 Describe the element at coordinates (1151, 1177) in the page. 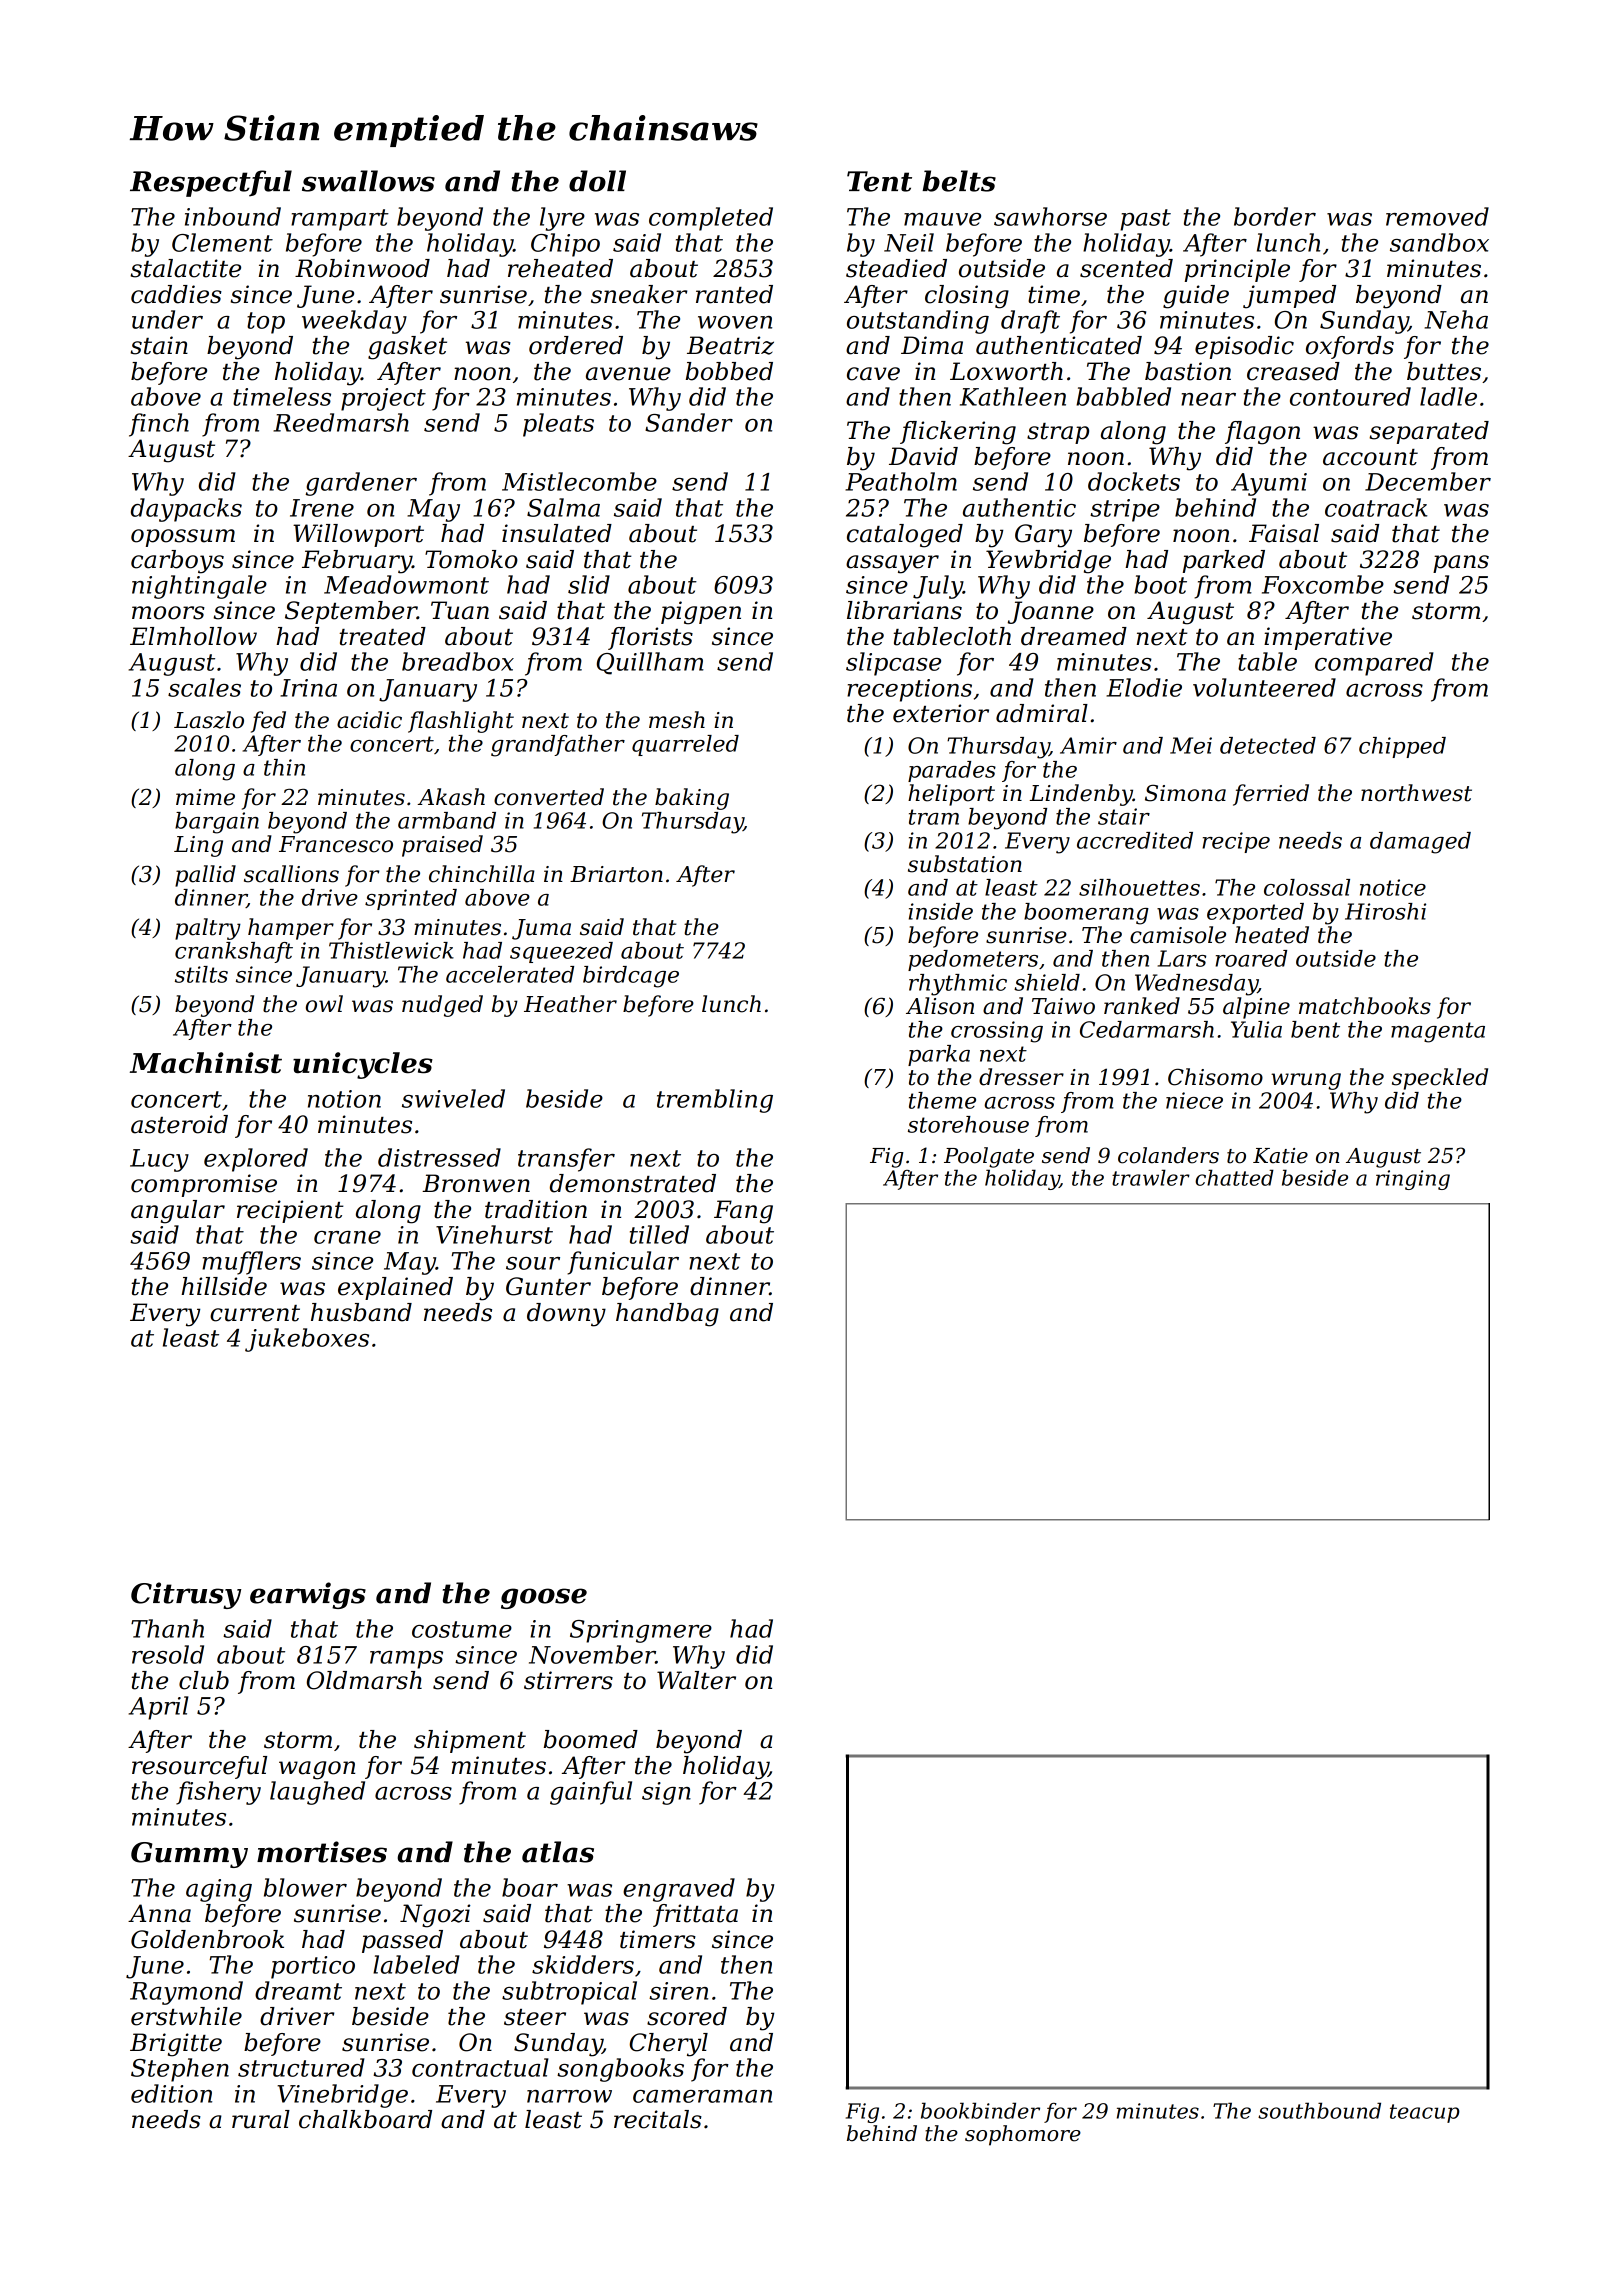

I see `trawler` at that location.
